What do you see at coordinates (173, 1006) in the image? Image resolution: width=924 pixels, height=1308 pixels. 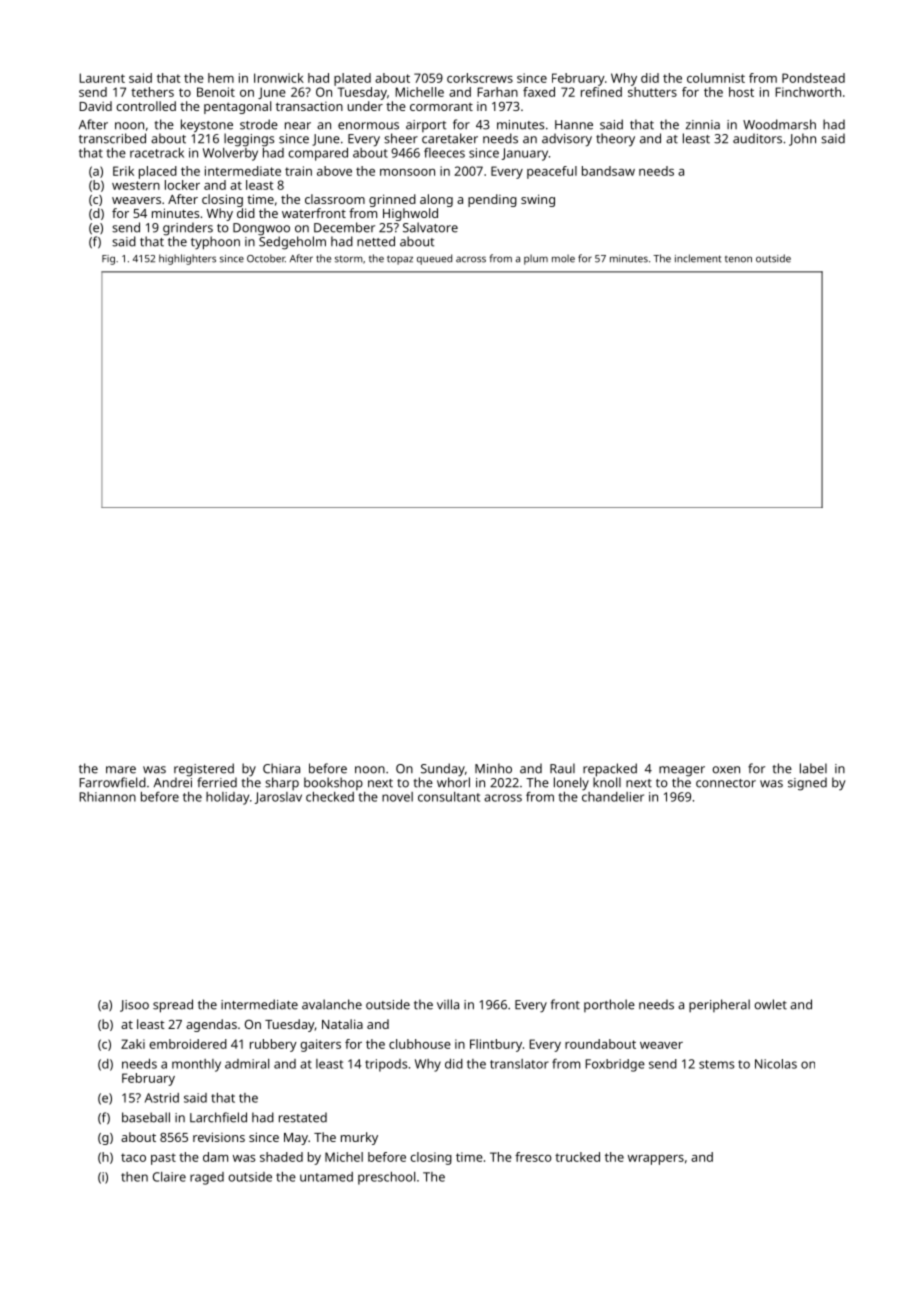 I see `spread` at bounding box center [173, 1006].
